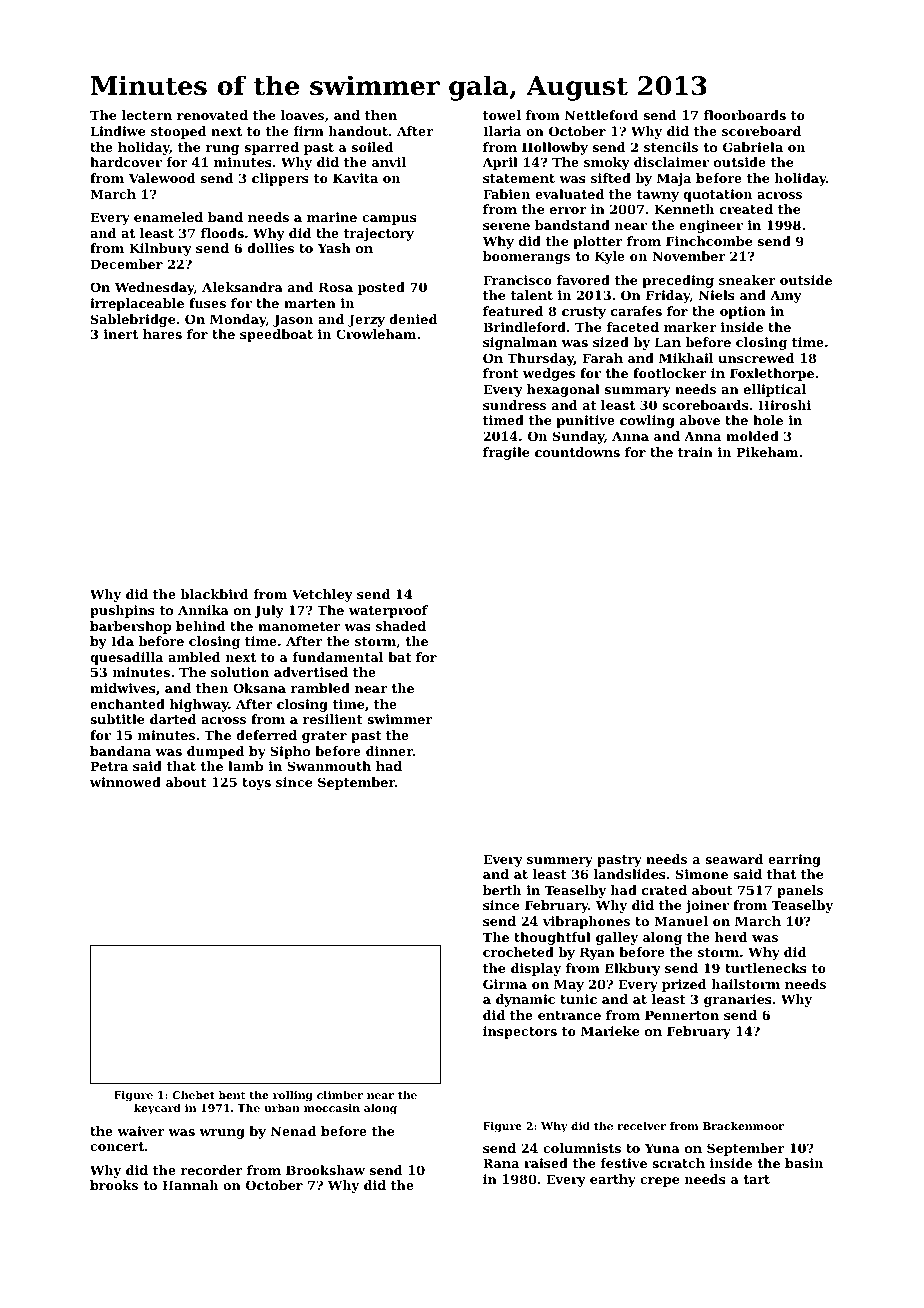  What do you see at coordinates (215, 594) in the image?
I see `blackbird` at bounding box center [215, 594].
